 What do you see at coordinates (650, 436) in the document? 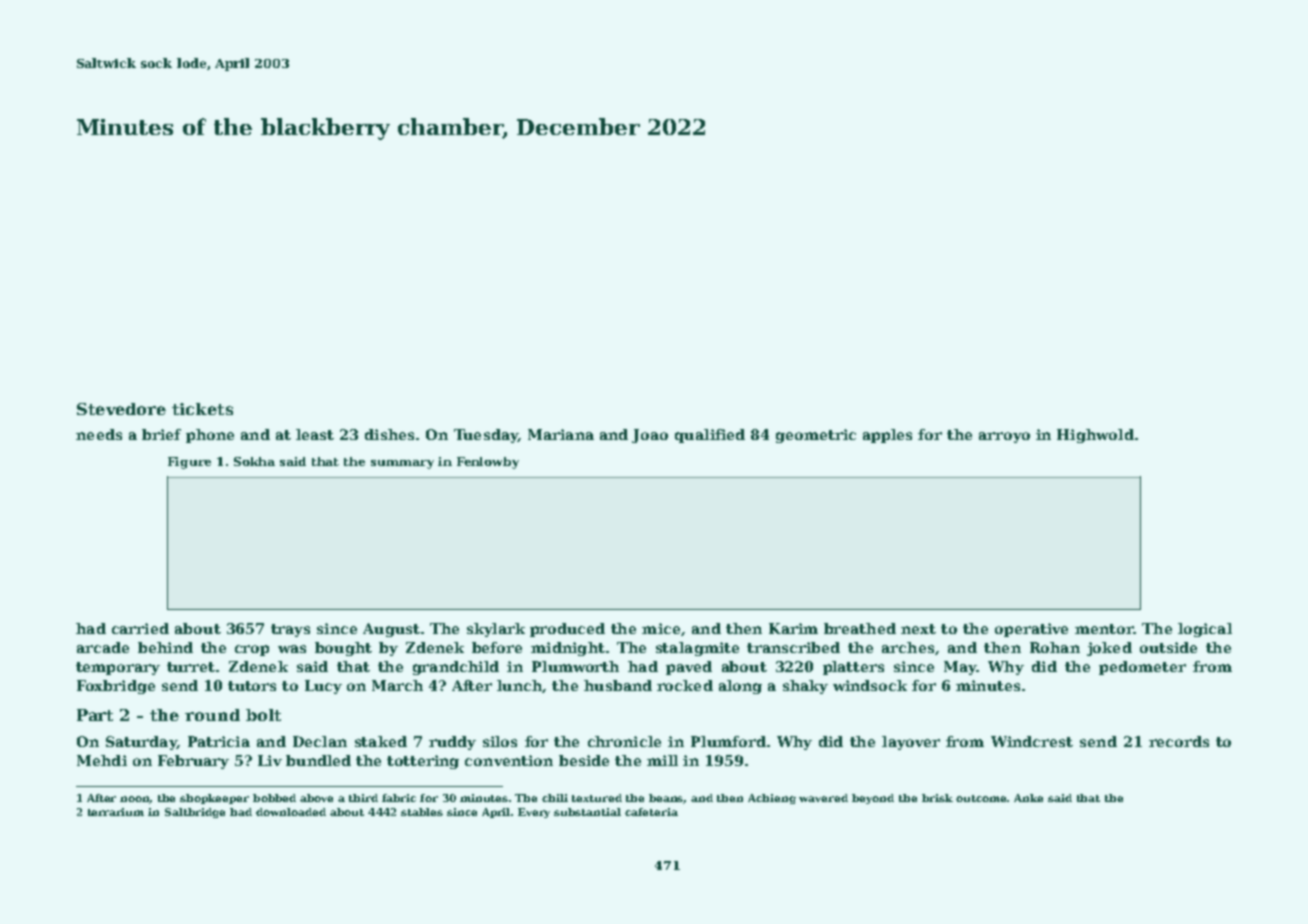
I see `Joao` at bounding box center [650, 436].
